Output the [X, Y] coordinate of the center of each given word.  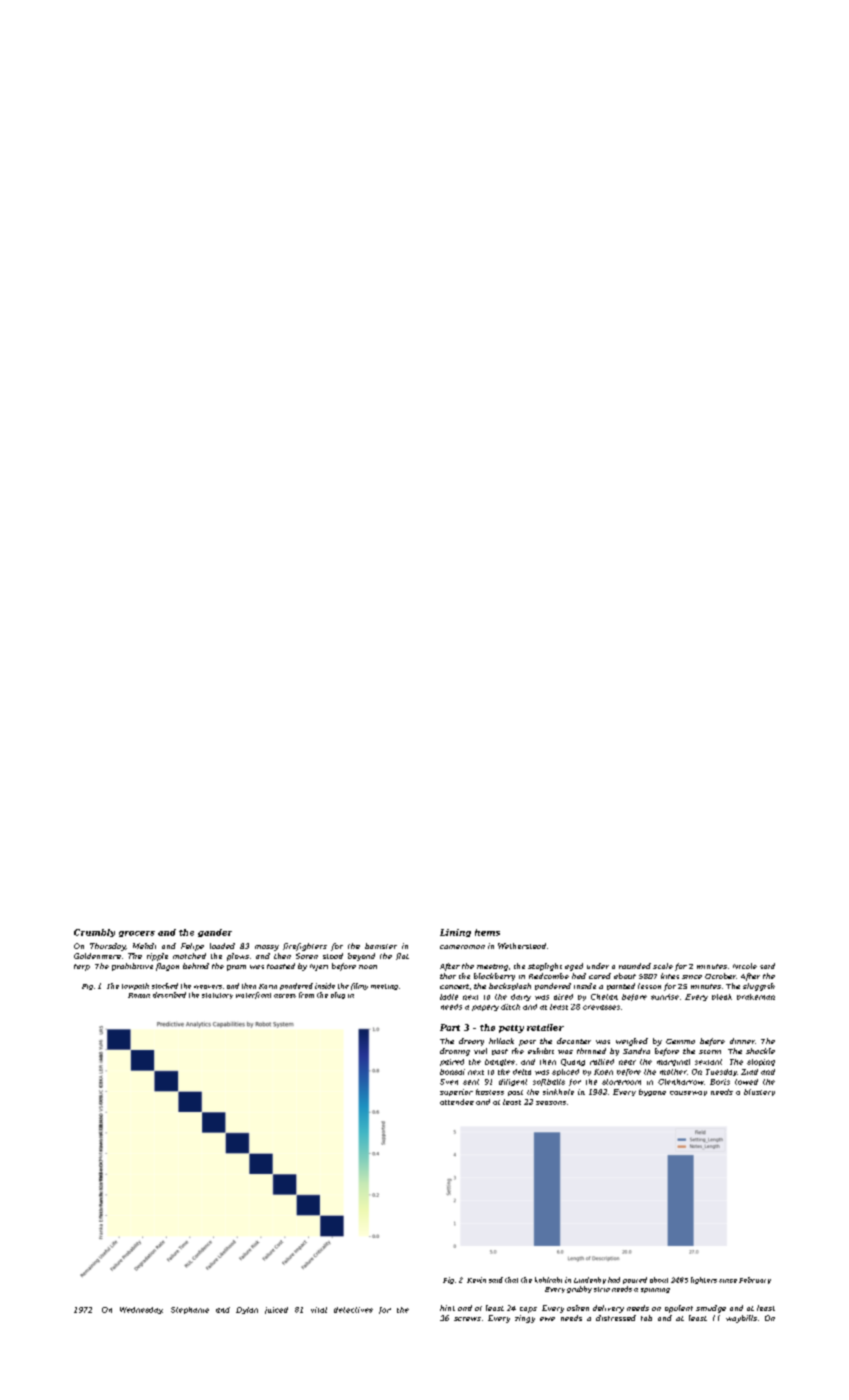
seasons [551, 1103]
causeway [688, 1093]
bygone [652, 1092]
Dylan [247, 1310]
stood [333, 956]
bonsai [452, 1072]
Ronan [139, 995]
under [598, 966]
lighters [704, 1280]
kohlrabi [548, 1280]
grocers [137, 934]
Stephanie [190, 1310]
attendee [457, 1102]
